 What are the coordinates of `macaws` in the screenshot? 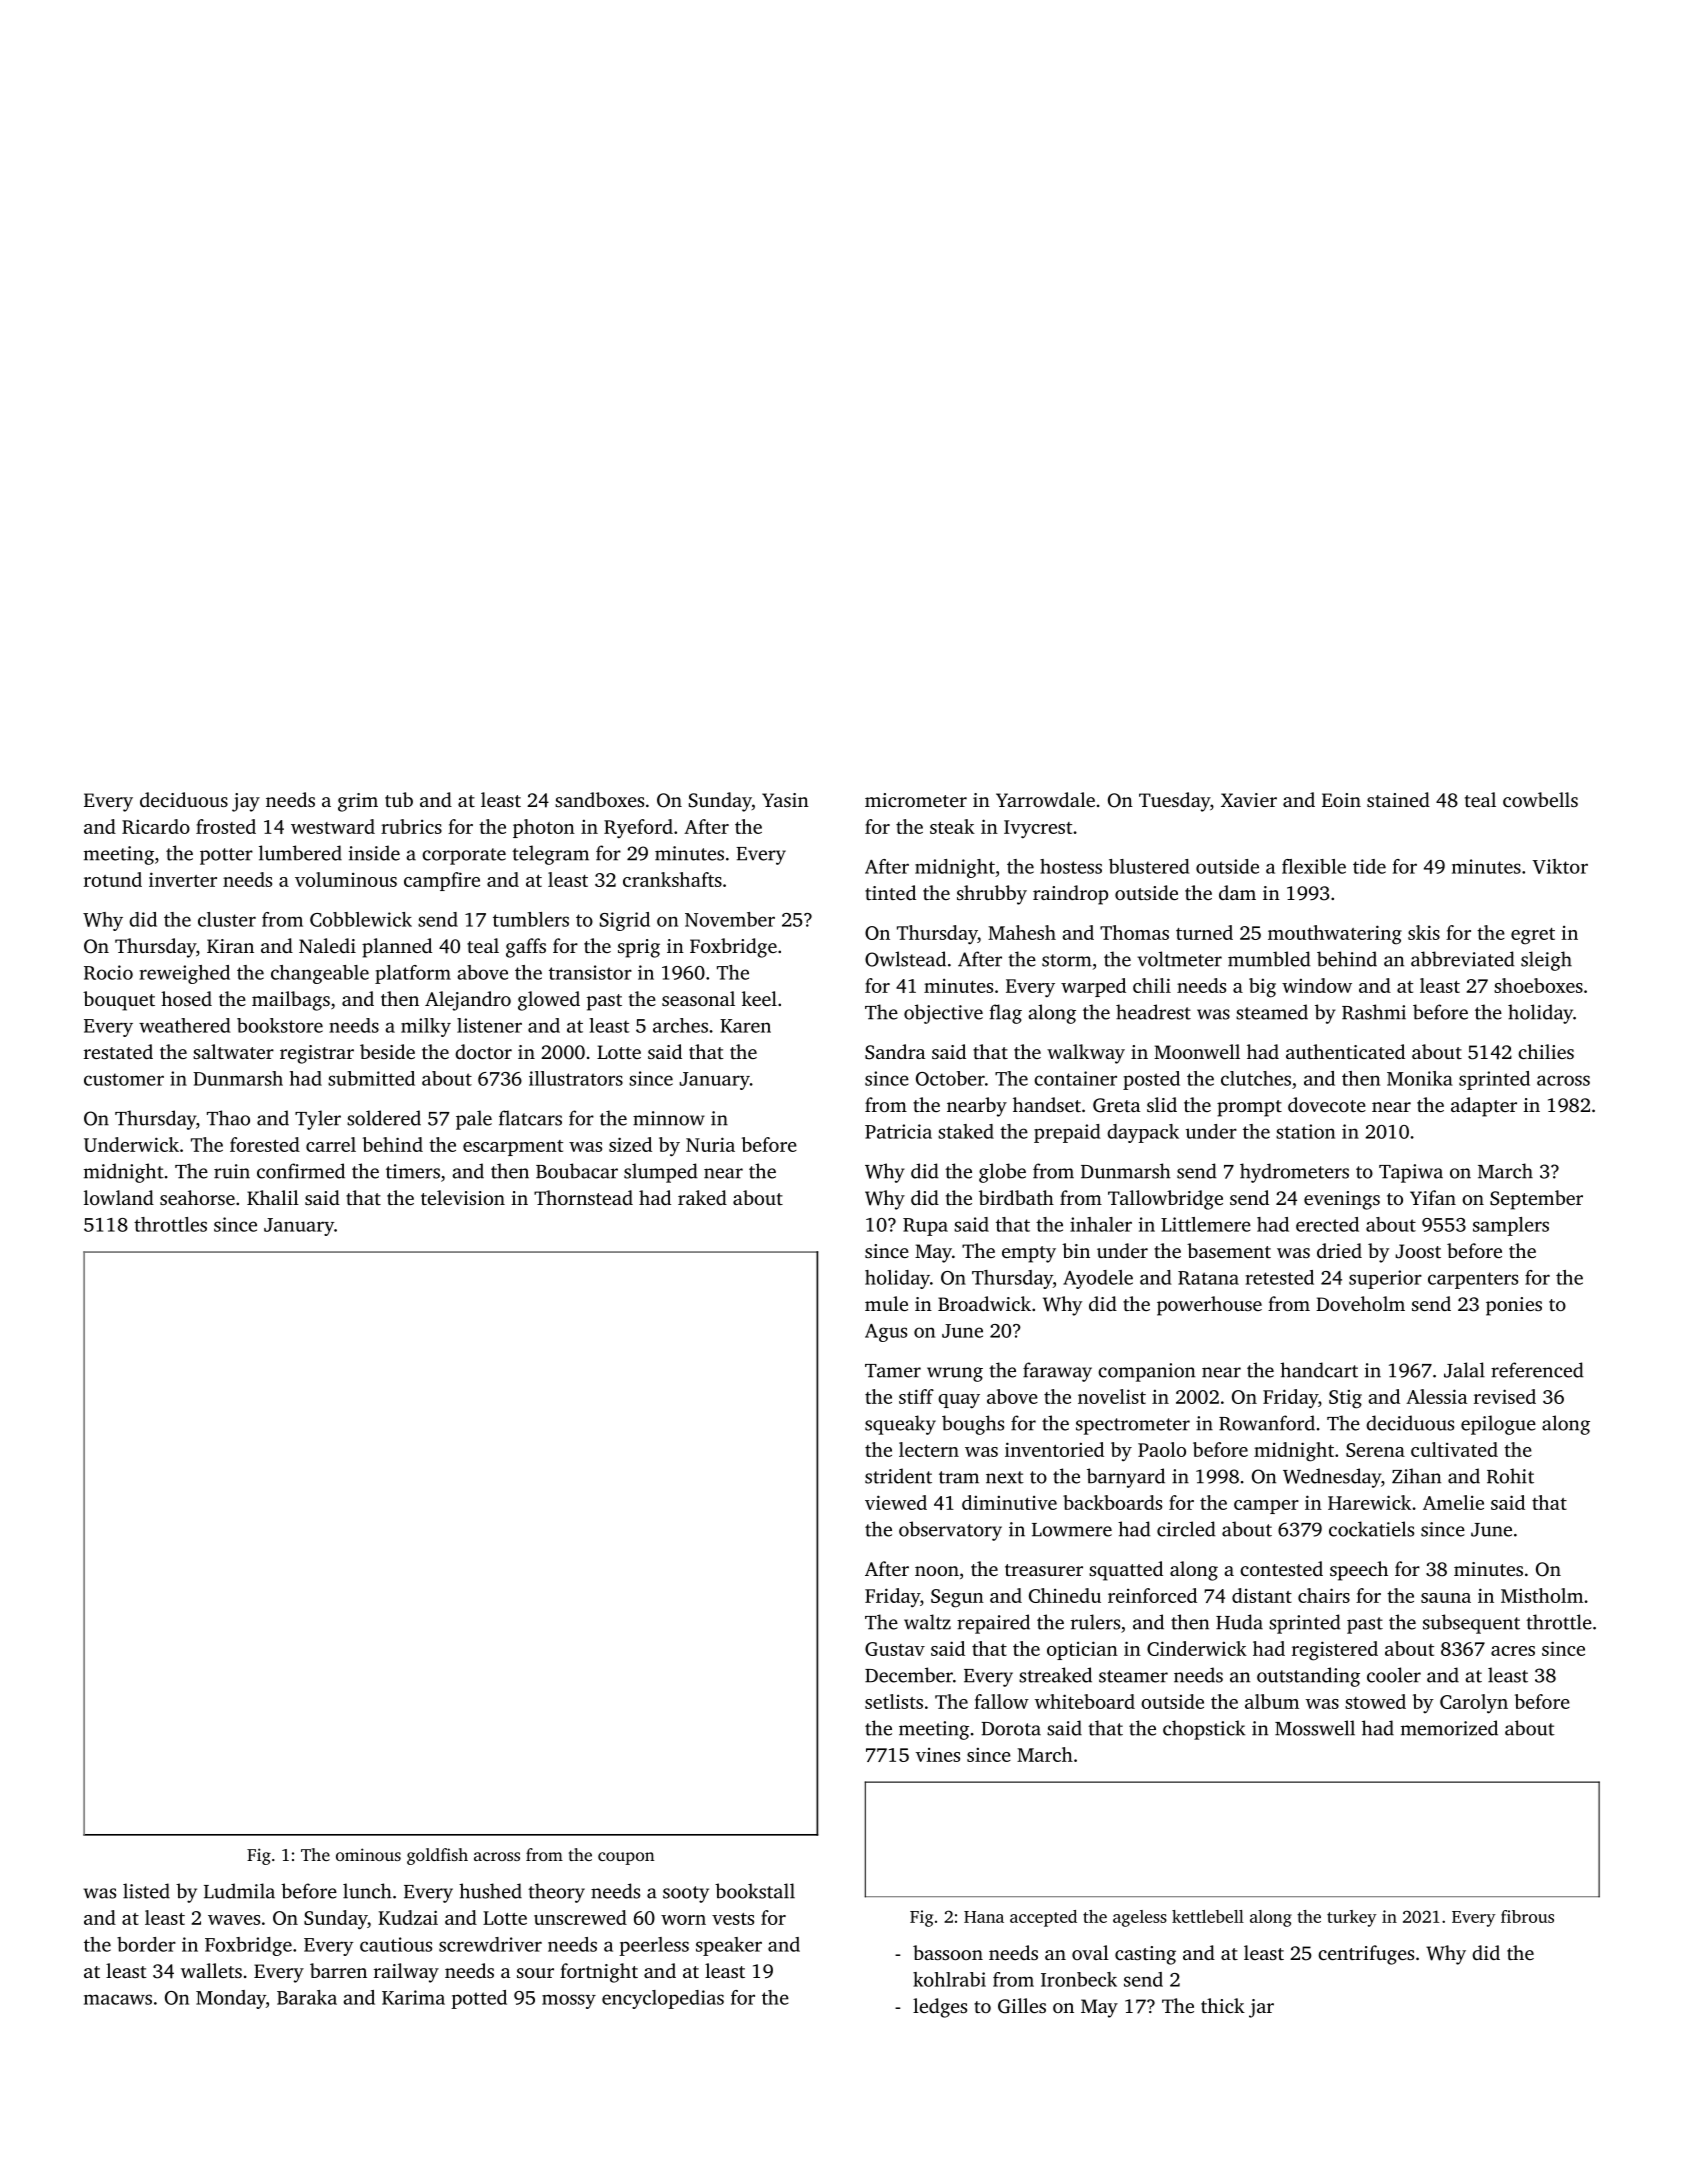 It's located at (118, 1999).
